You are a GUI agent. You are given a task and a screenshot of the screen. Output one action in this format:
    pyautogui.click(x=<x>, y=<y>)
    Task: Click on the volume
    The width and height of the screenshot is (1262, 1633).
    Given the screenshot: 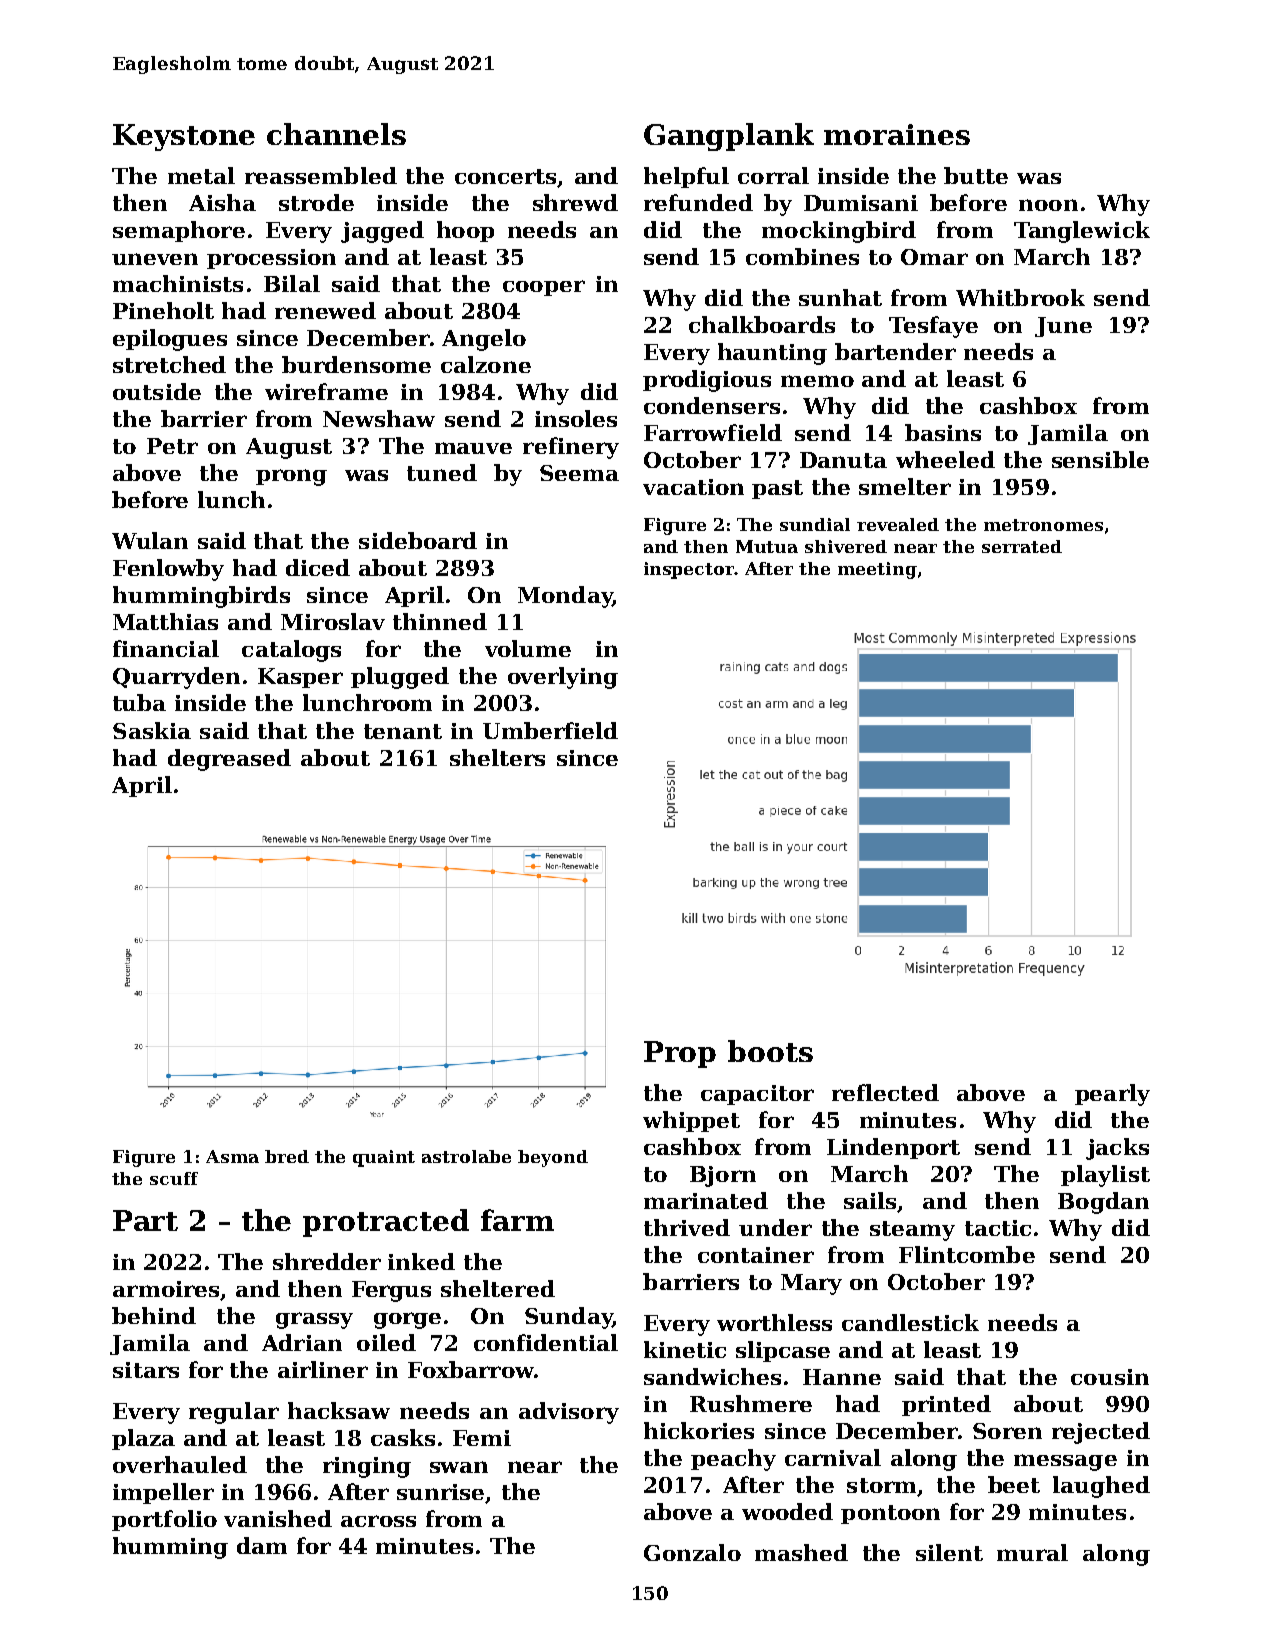 What is the action you would take?
    pyautogui.click(x=528, y=648)
